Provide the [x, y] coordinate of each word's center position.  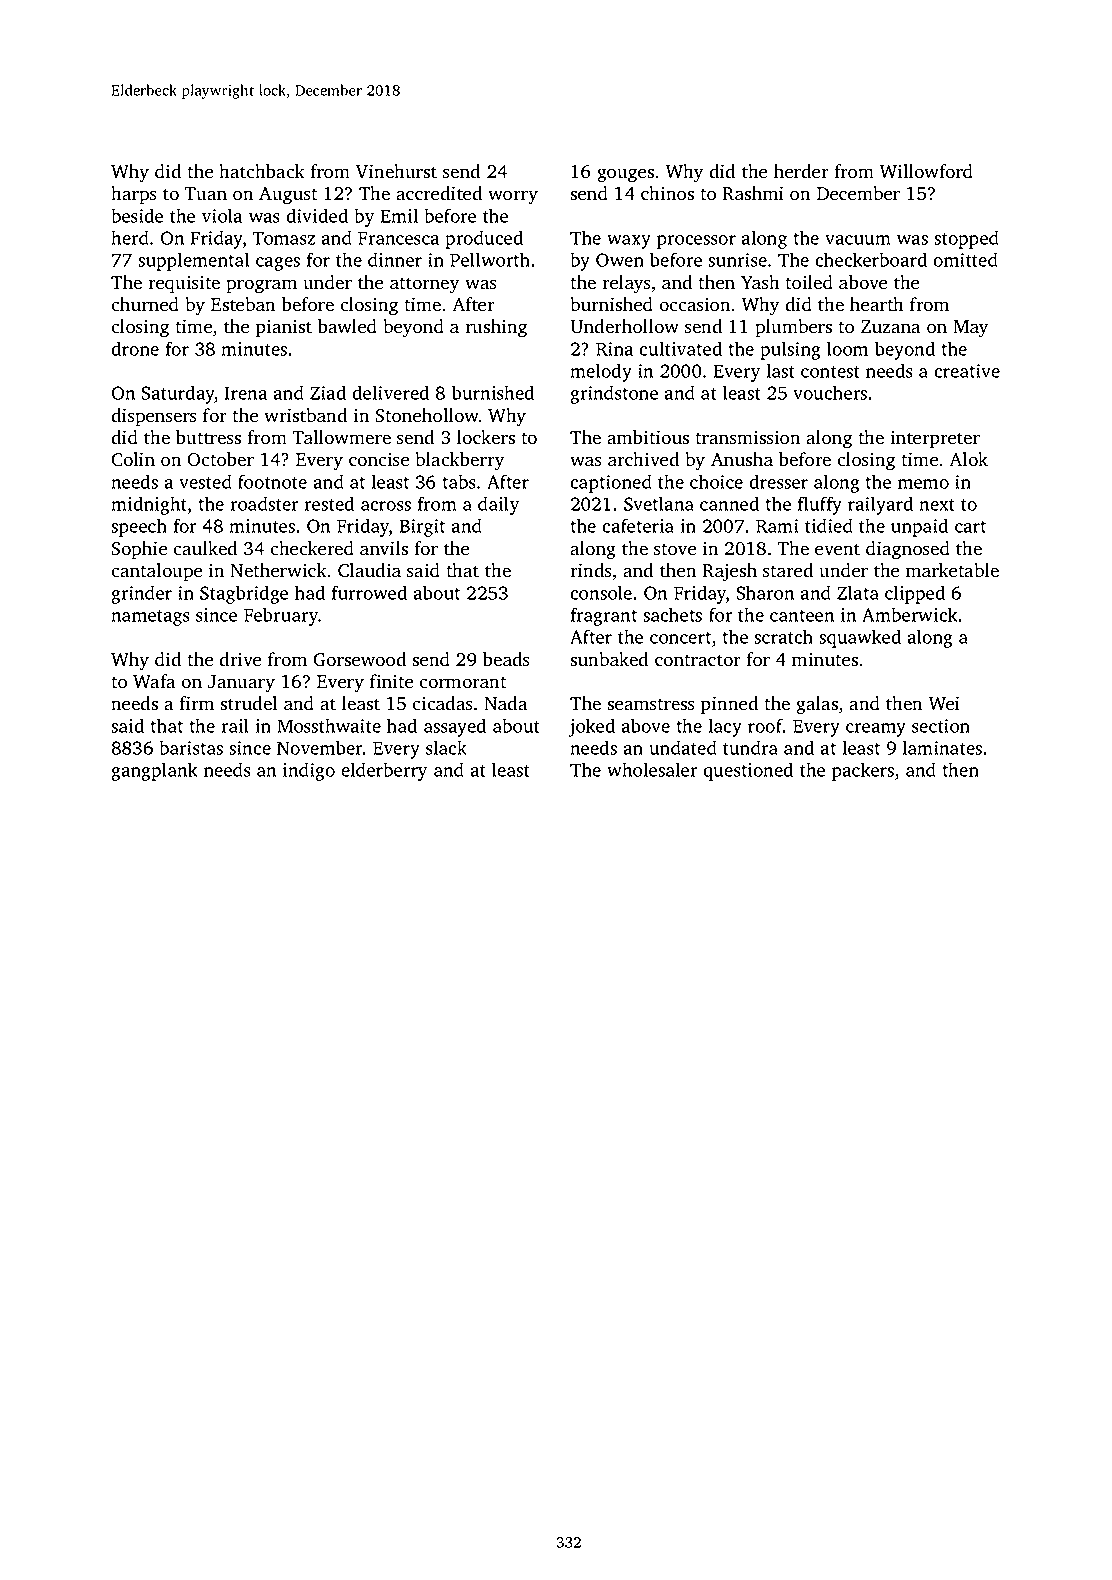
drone [135, 348]
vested [205, 481]
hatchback [262, 171]
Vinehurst [396, 171]
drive [240, 659]
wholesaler [652, 769]
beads [506, 659]
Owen [620, 260]
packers [863, 771]
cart [970, 527]
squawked [860, 638]
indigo [309, 771]
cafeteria [638, 525]
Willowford [926, 171]
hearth [877, 304]
